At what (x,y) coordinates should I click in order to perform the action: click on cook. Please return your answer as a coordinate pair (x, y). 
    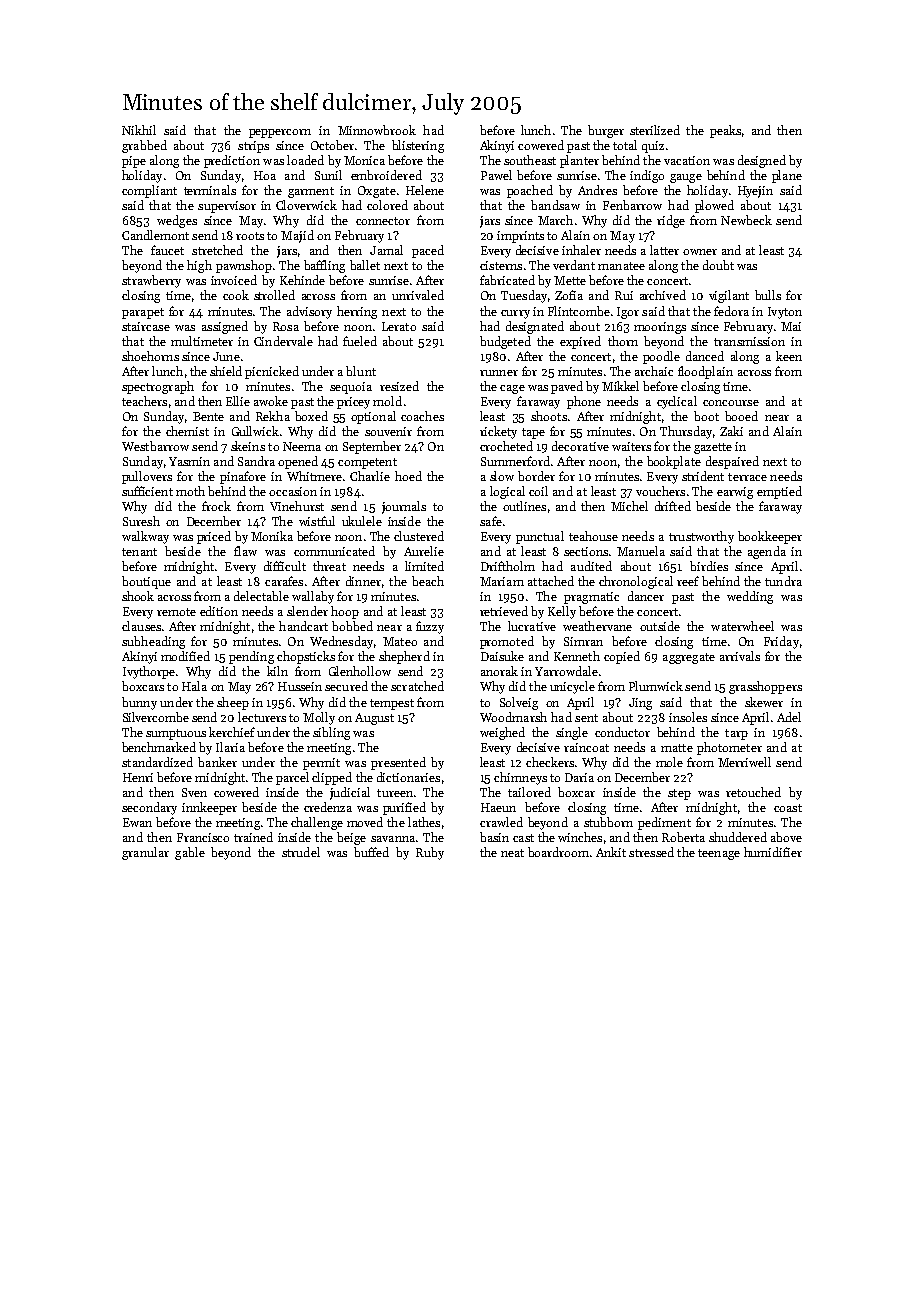
    Looking at the image, I should click on (236, 295).
